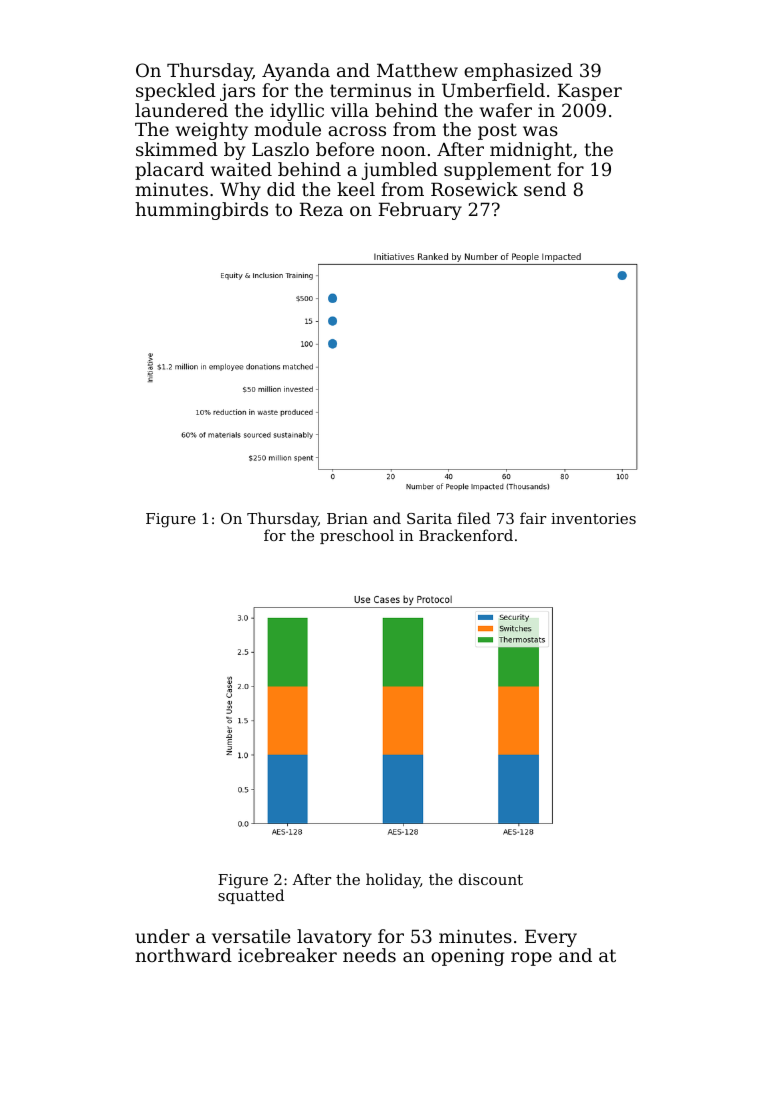  What do you see at coordinates (593, 518) in the image?
I see `inventories` at bounding box center [593, 518].
